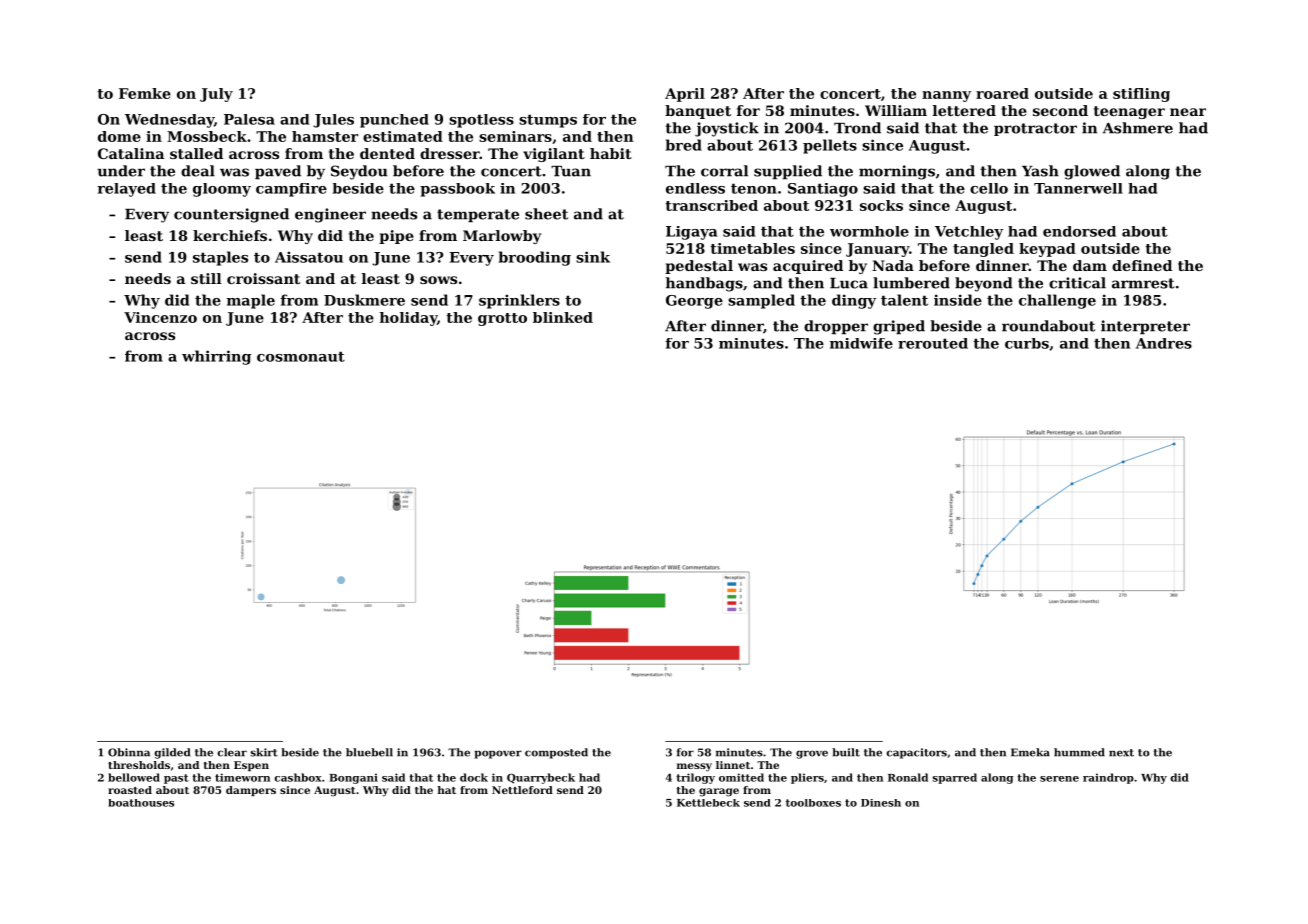 The image size is (1308, 924). Describe the element at coordinates (1030, 752) in the page. I see `Emeka` at that location.
